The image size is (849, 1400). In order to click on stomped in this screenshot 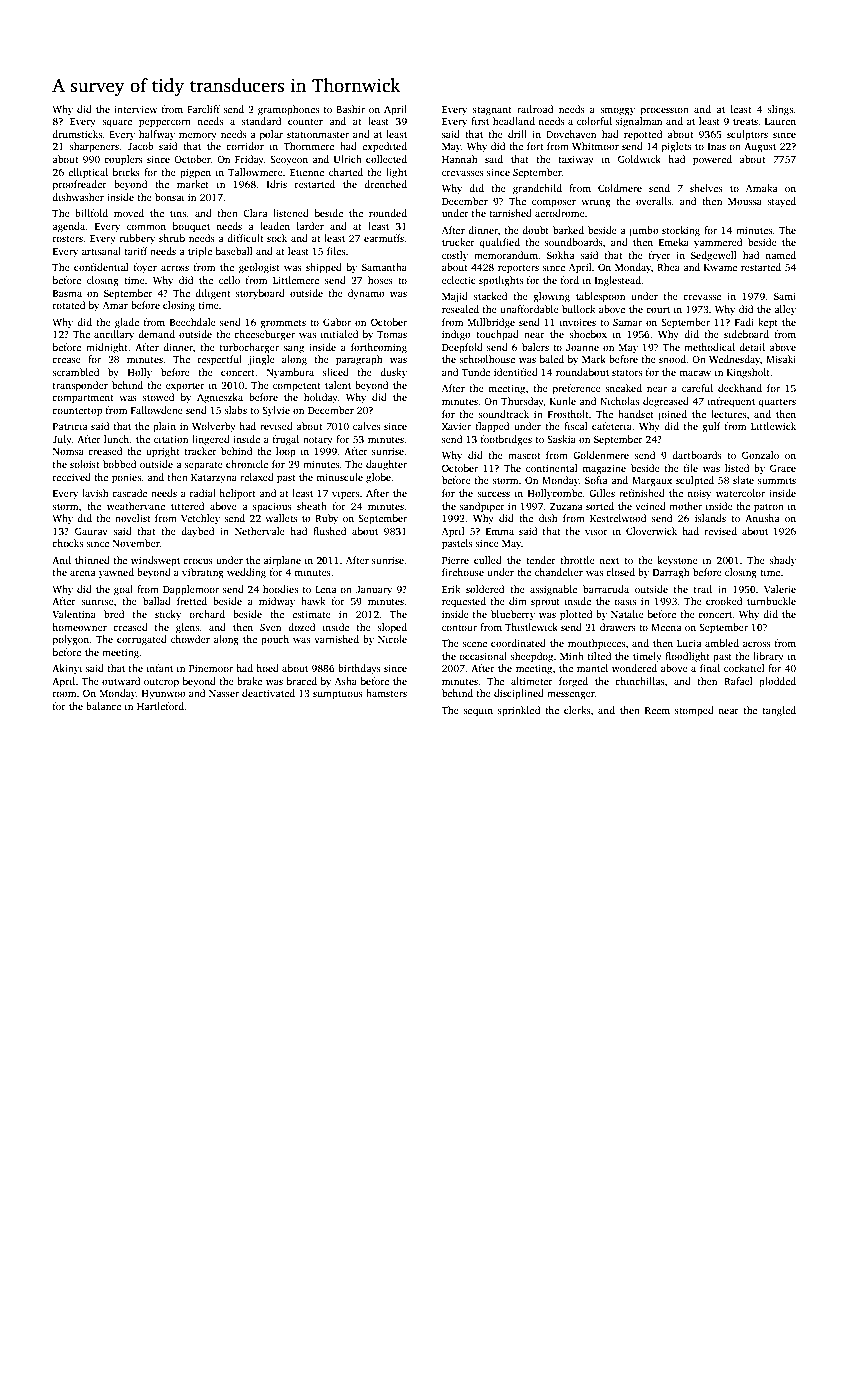, I will do `click(694, 711)`.
